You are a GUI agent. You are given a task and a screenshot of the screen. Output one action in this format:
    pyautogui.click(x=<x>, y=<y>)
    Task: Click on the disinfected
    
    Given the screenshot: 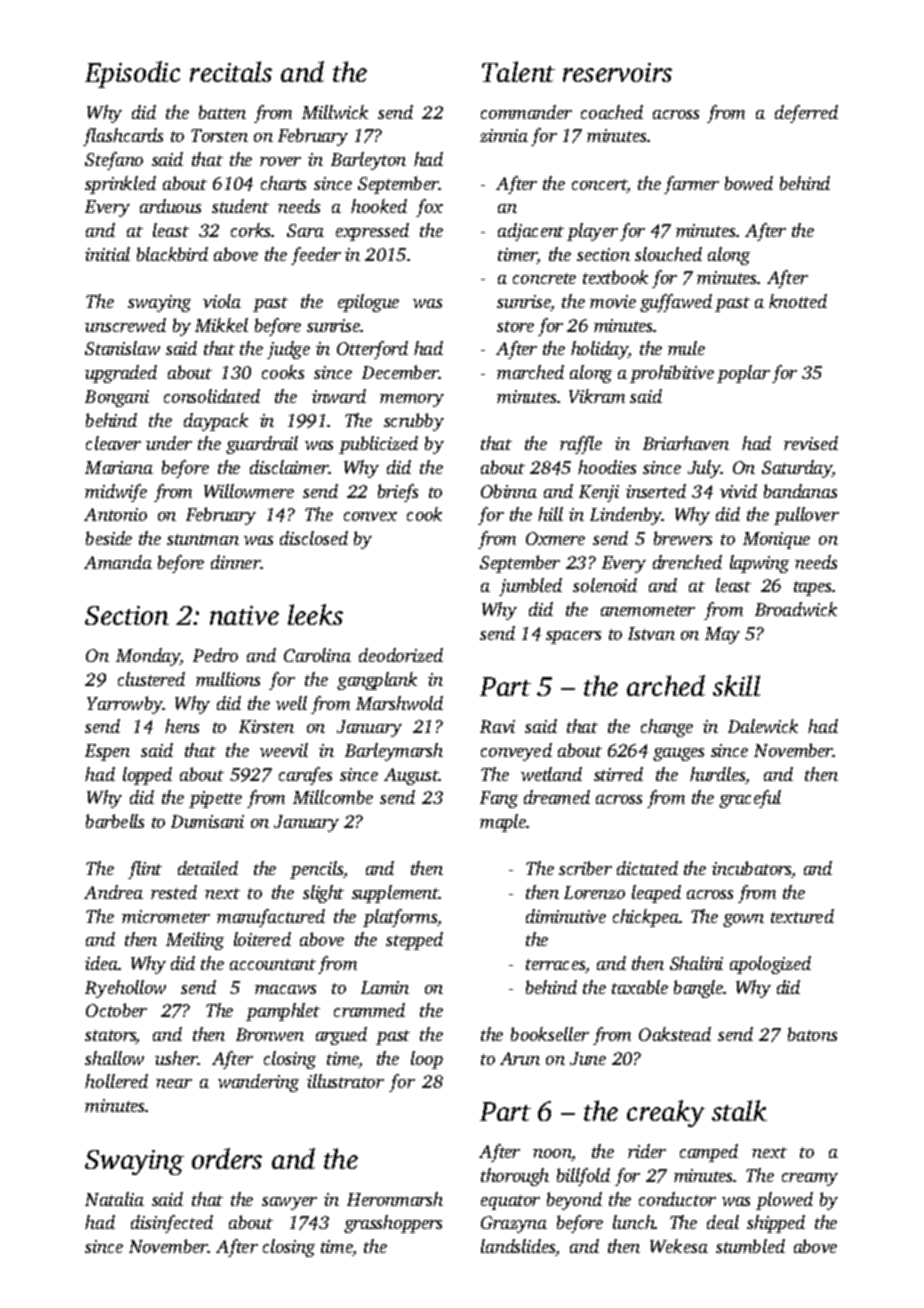 What is the action you would take?
    pyautogui.click(x=172, y=1224)
